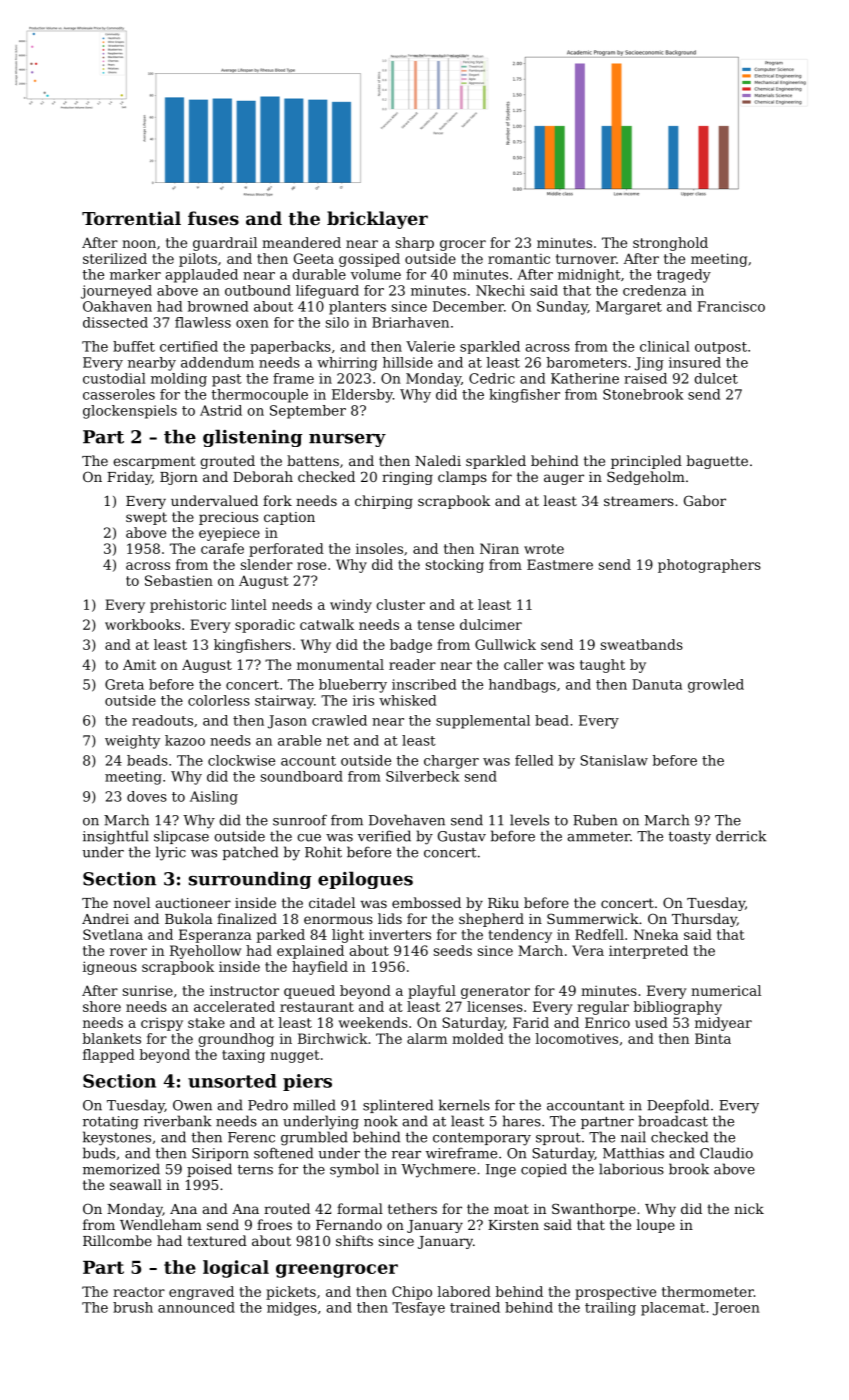 This screenshot has height=1400, width=849. What do you see at coordinates (196, 1307) in the screenshot?
I see `announced` at bounding box center [196, 1307].
